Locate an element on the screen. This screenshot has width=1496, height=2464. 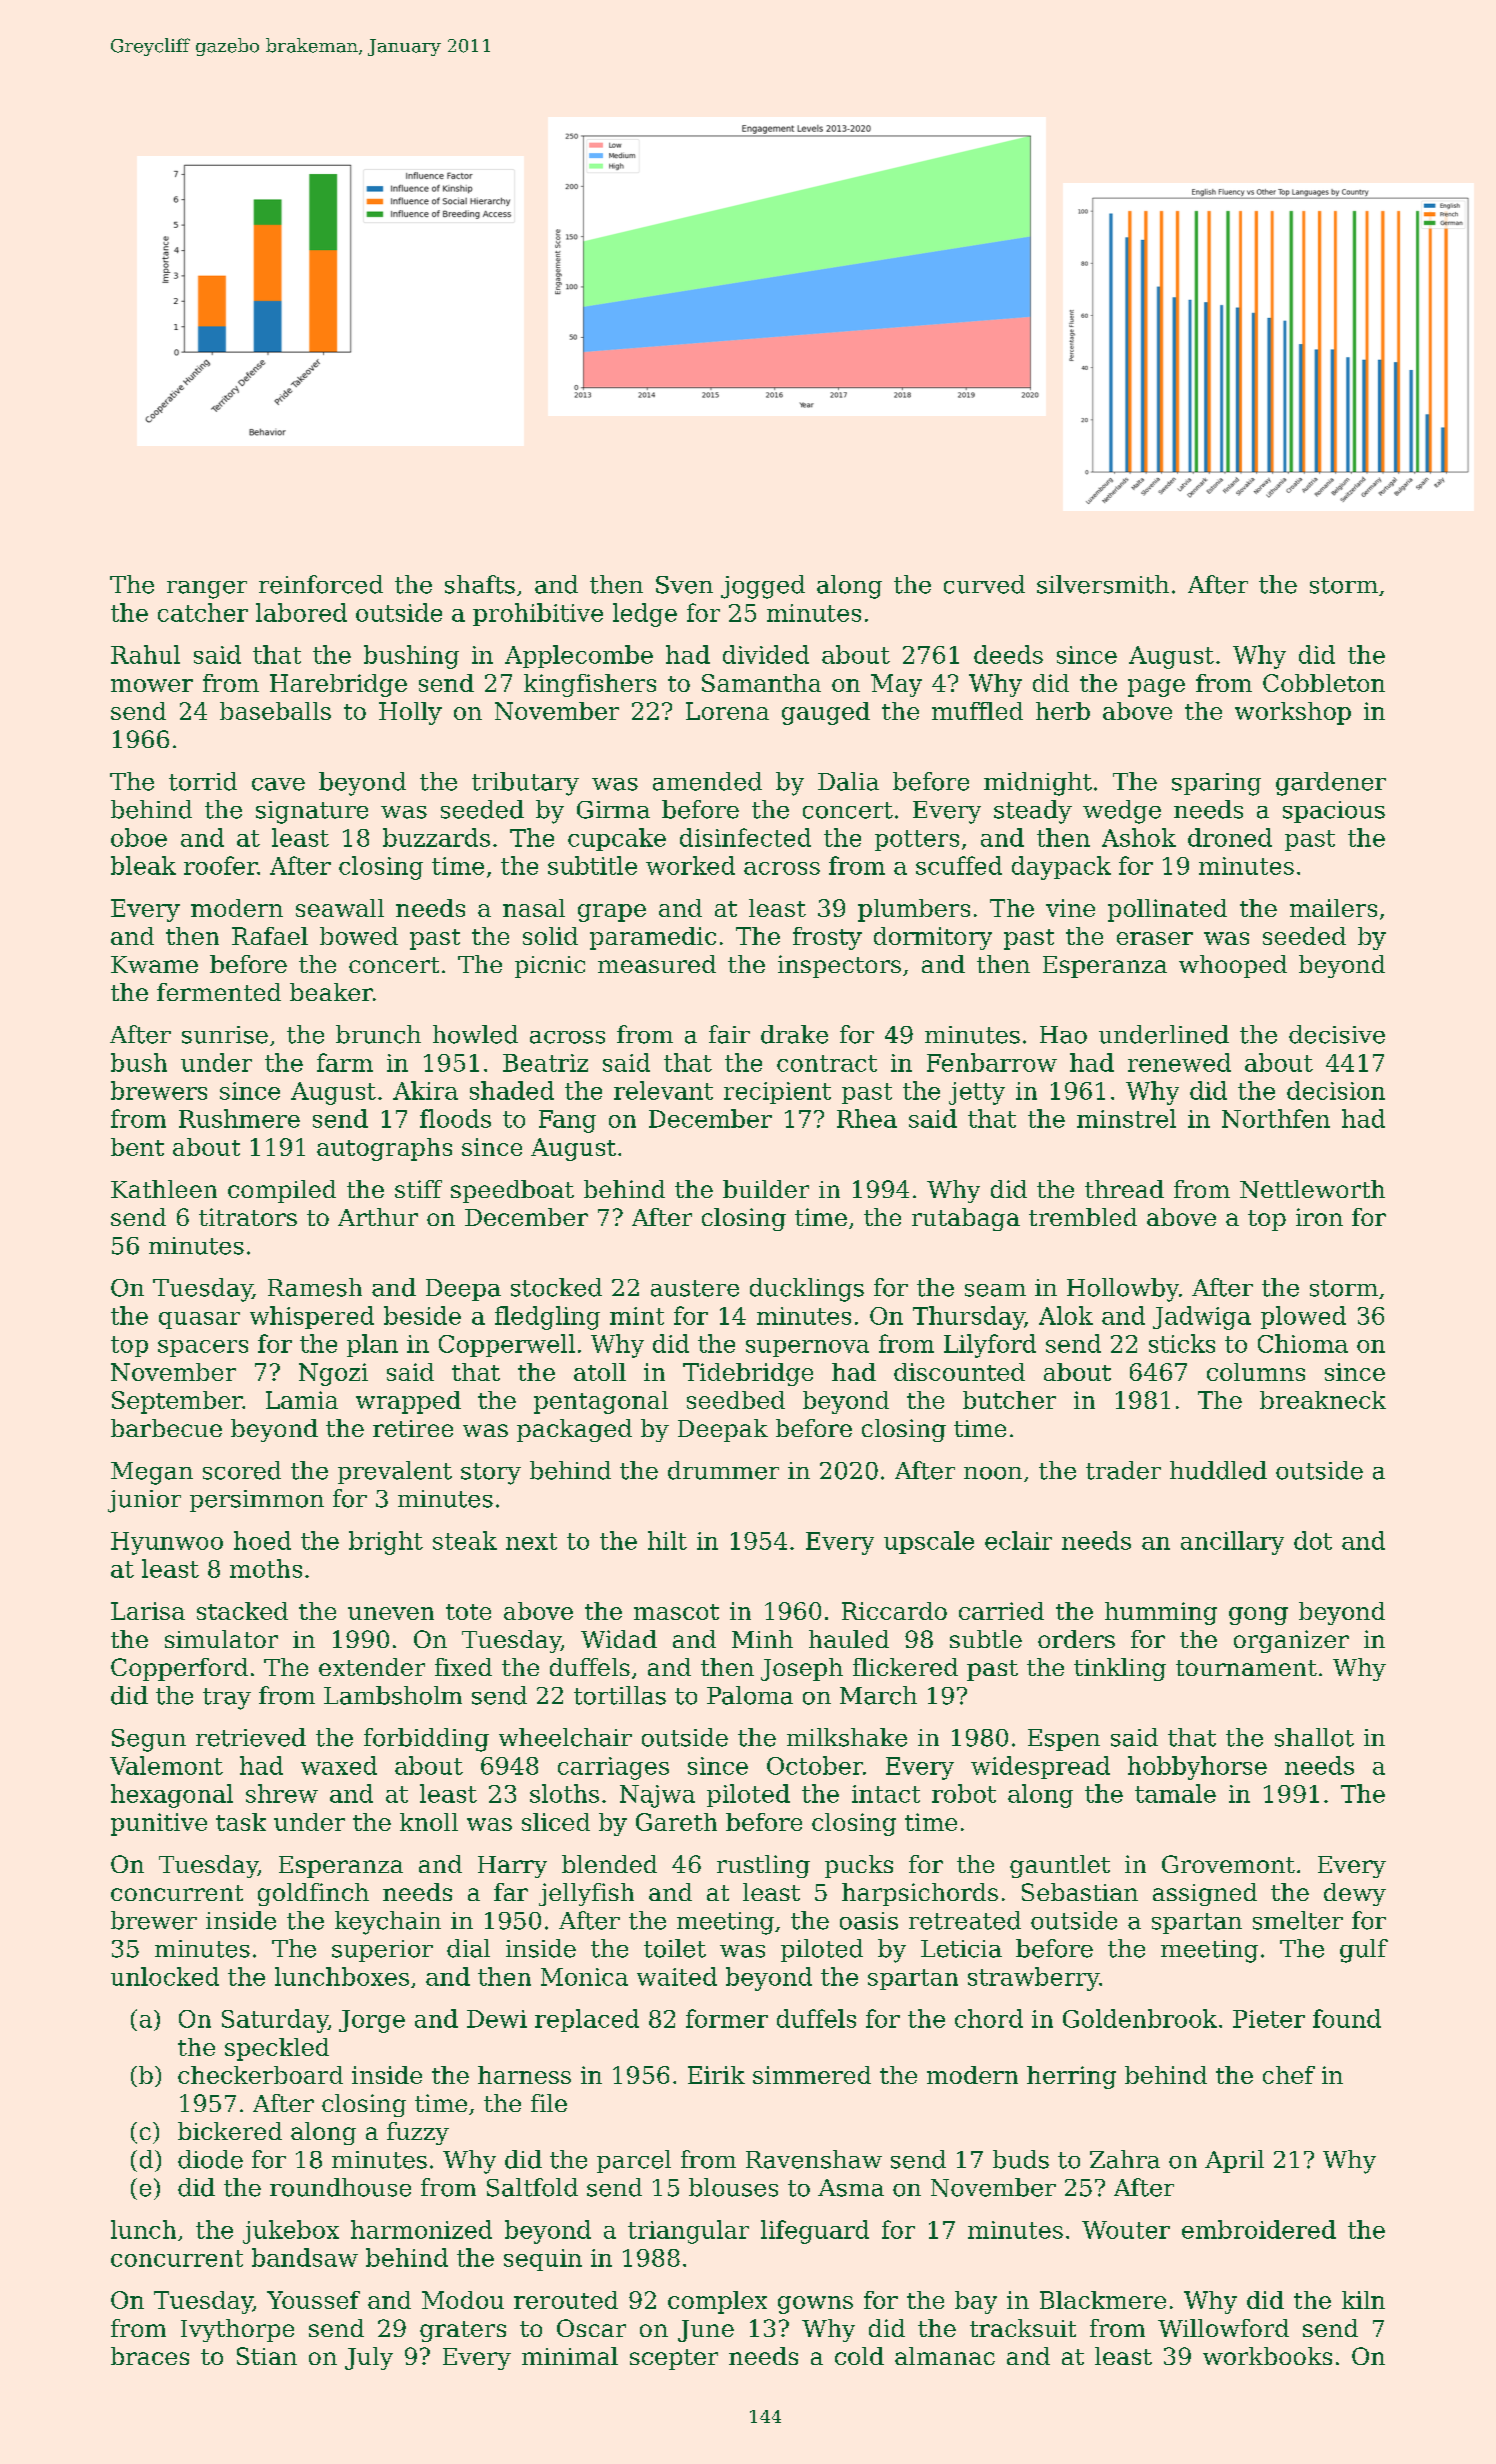
Dalia is located at coordinates (848, 781).
